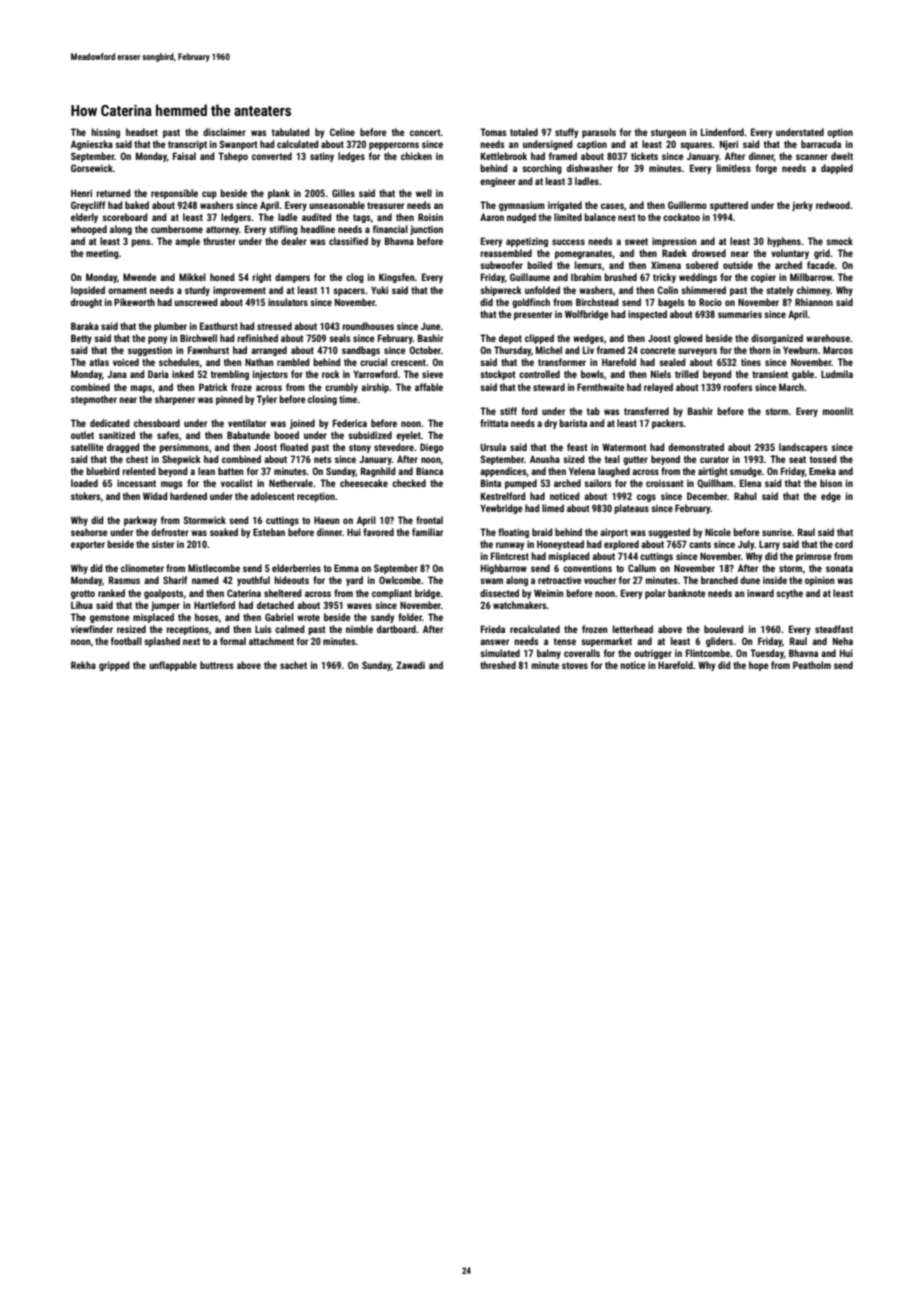  What do you see at coordinates (192, 277) in the screenshot?
I see `Mikkel` at bounding box center [192, 277].
